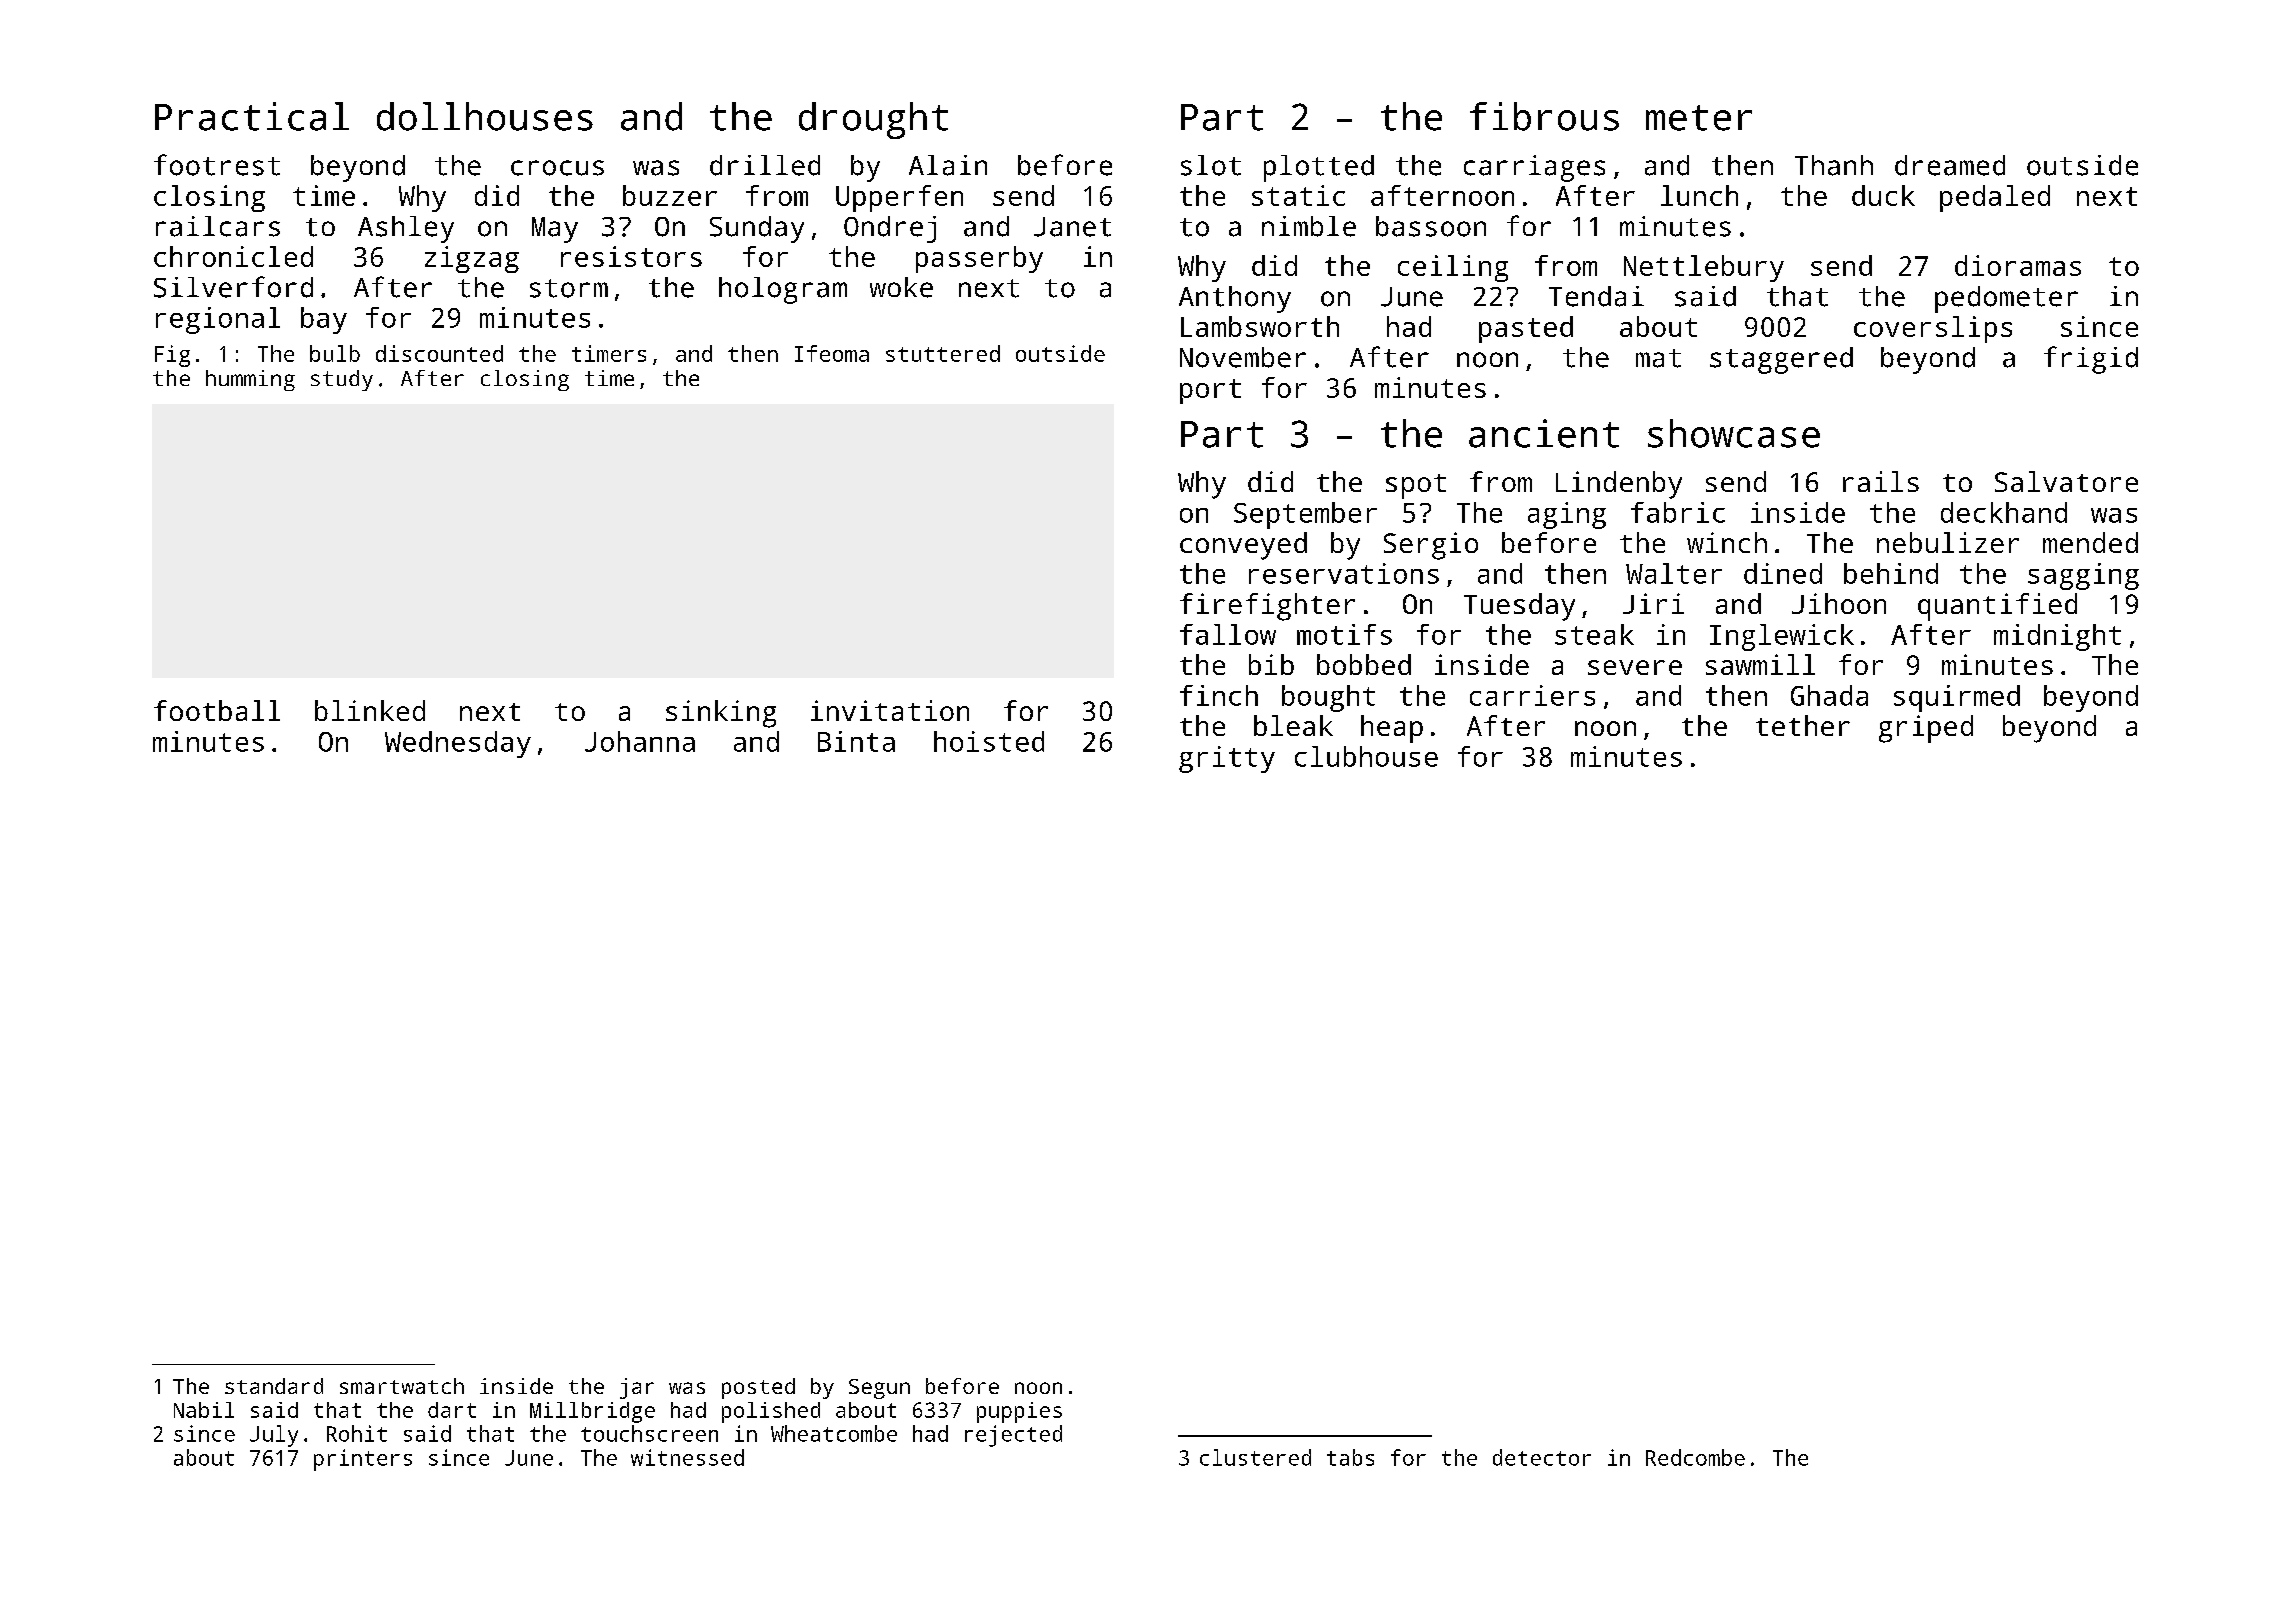  I want to click on Johanna, so click(640, 741).
